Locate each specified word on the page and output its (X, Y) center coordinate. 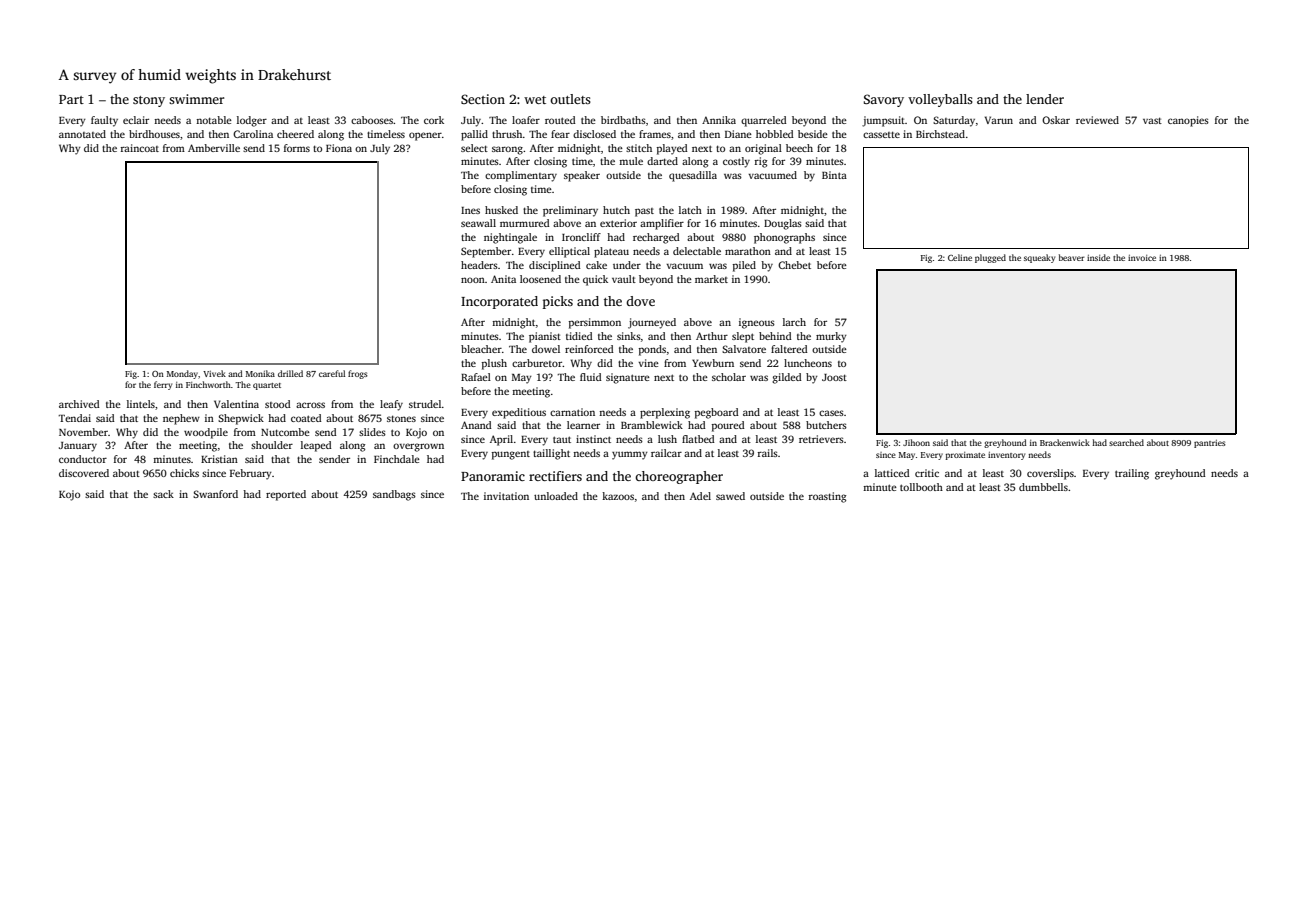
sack (163, 494)
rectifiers (555, 476)
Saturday (954, 121)
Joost (834, 377)
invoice (1142, 258)
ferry (163, 385)
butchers (826, 425)
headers (479, 265)
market (711, 279)
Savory (884, 100)
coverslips (1050, 474)
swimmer (196, 99)
